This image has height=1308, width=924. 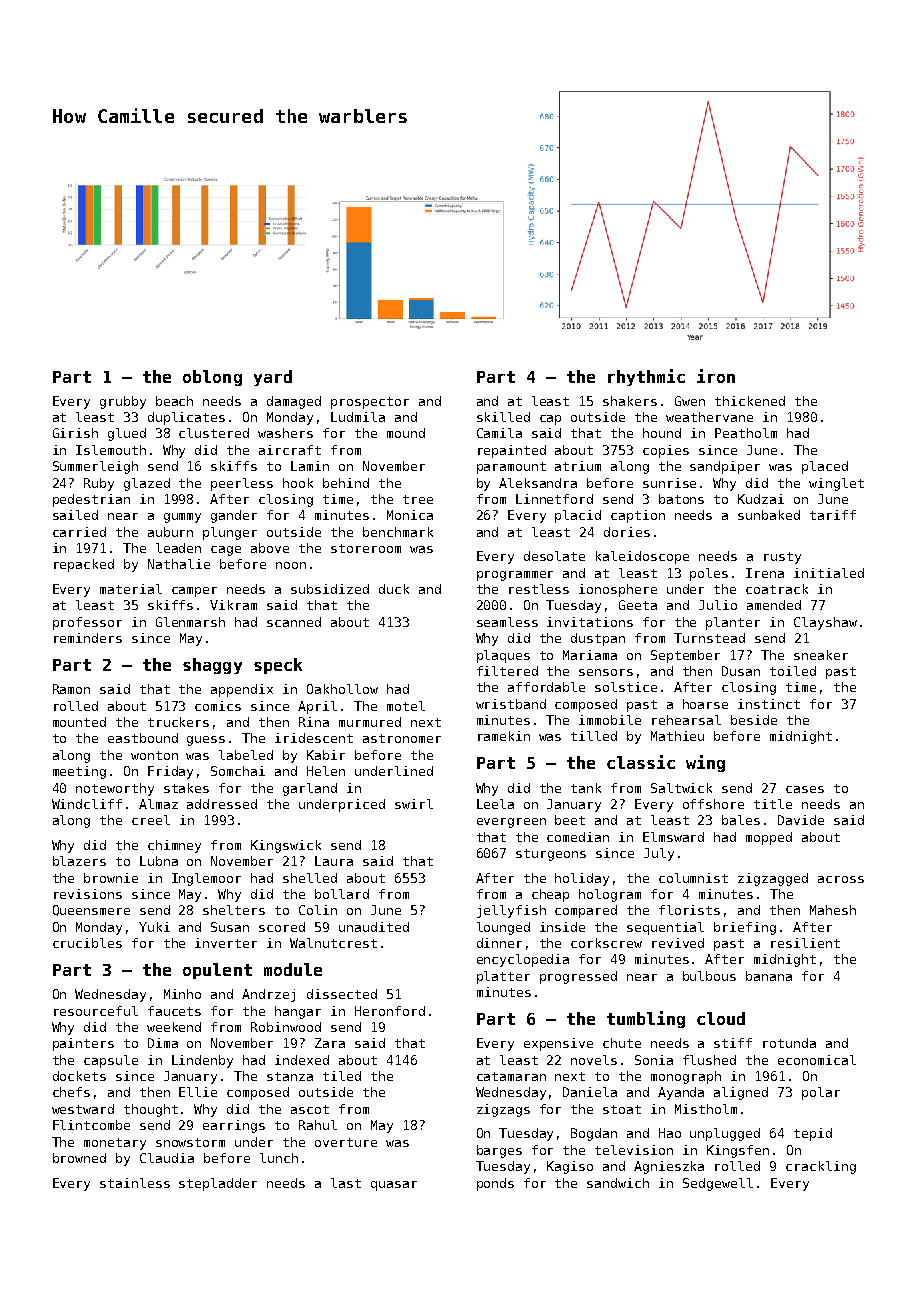 I want to click on glued, so click(x=127, y=434).
